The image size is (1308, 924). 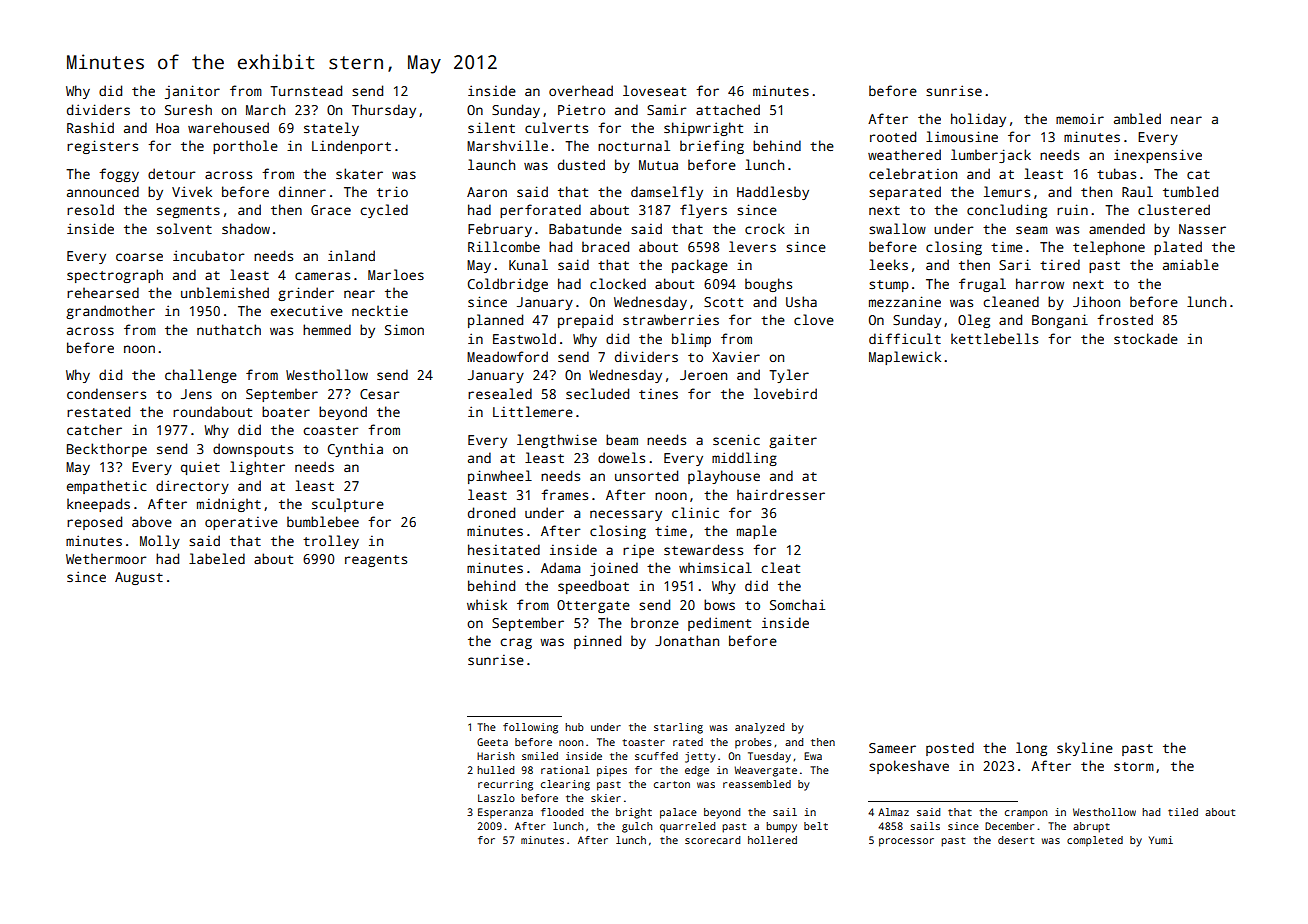 What do you see at coordinates (139, 578) in the page?
I see `August` at bounding box center [139, 578].
